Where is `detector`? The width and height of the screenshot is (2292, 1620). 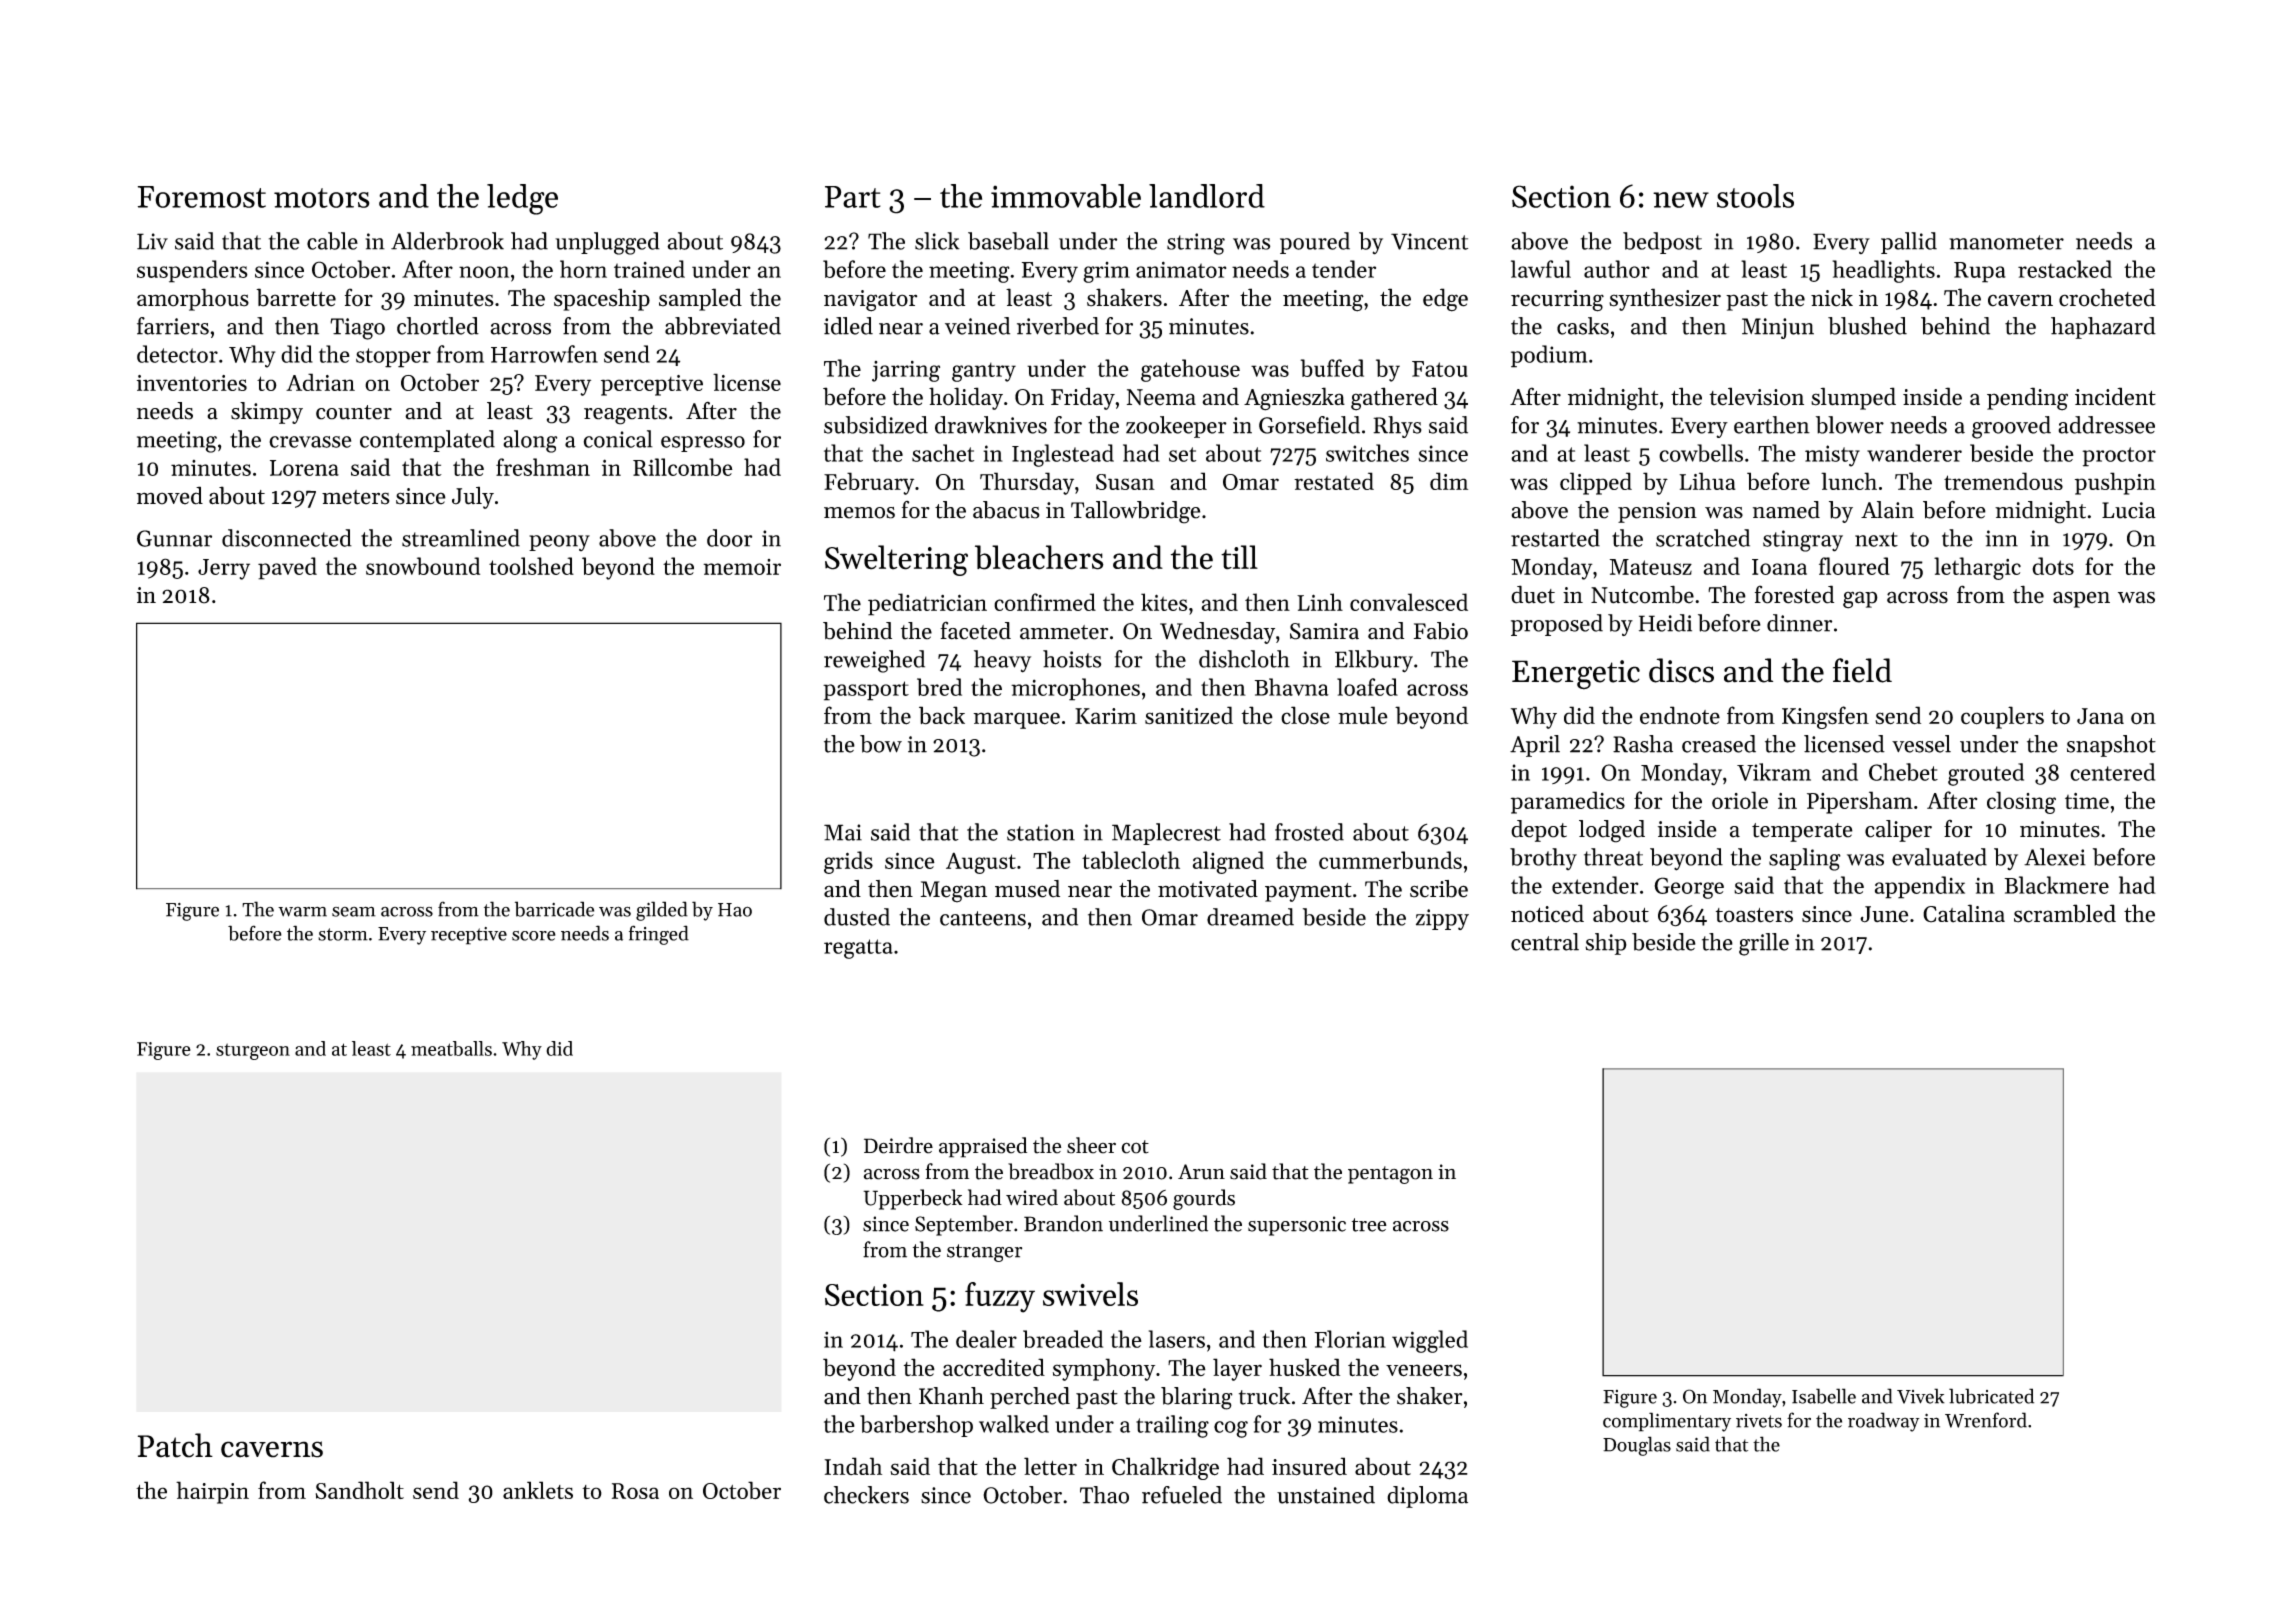 detector is located at coordinates (177, 354).
